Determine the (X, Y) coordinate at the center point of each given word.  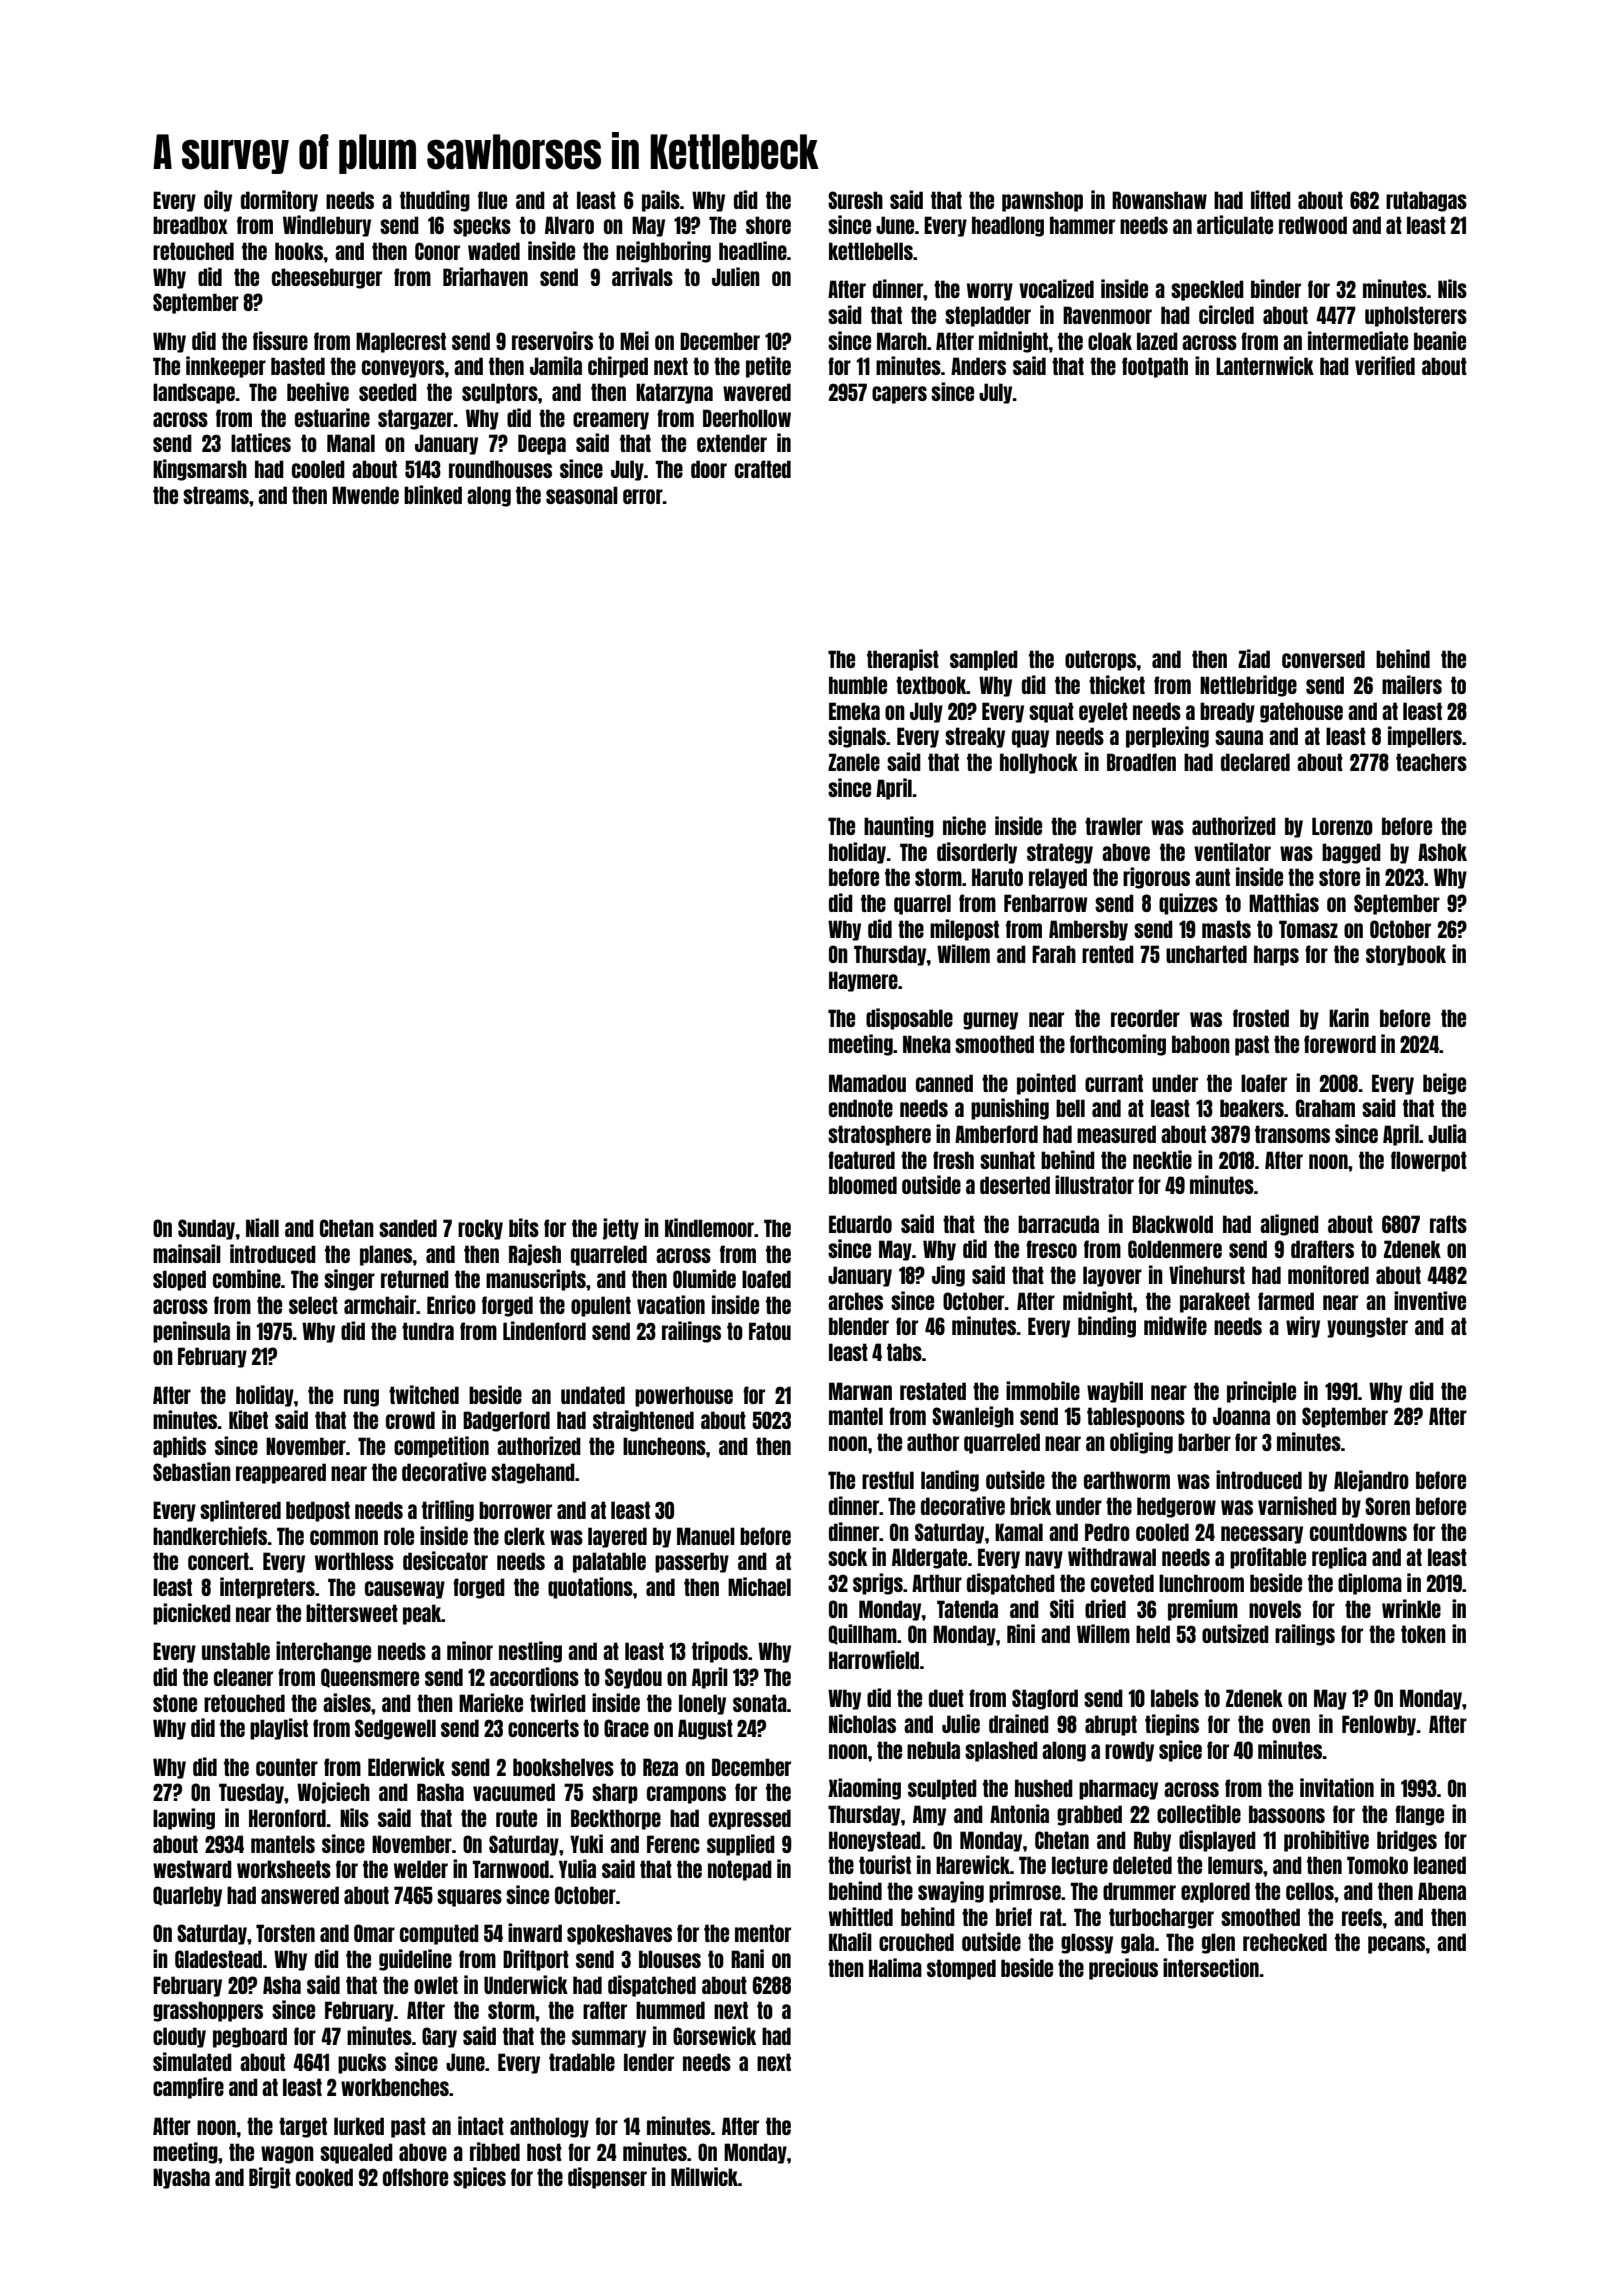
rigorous (1156, 878)
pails (661, 201)
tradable (582, 2062)
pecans (1396, 1945)
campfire (188, 2088)
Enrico (451, 1304)
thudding (435, 201)
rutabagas (1426, 201)
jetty (621, 1229)
